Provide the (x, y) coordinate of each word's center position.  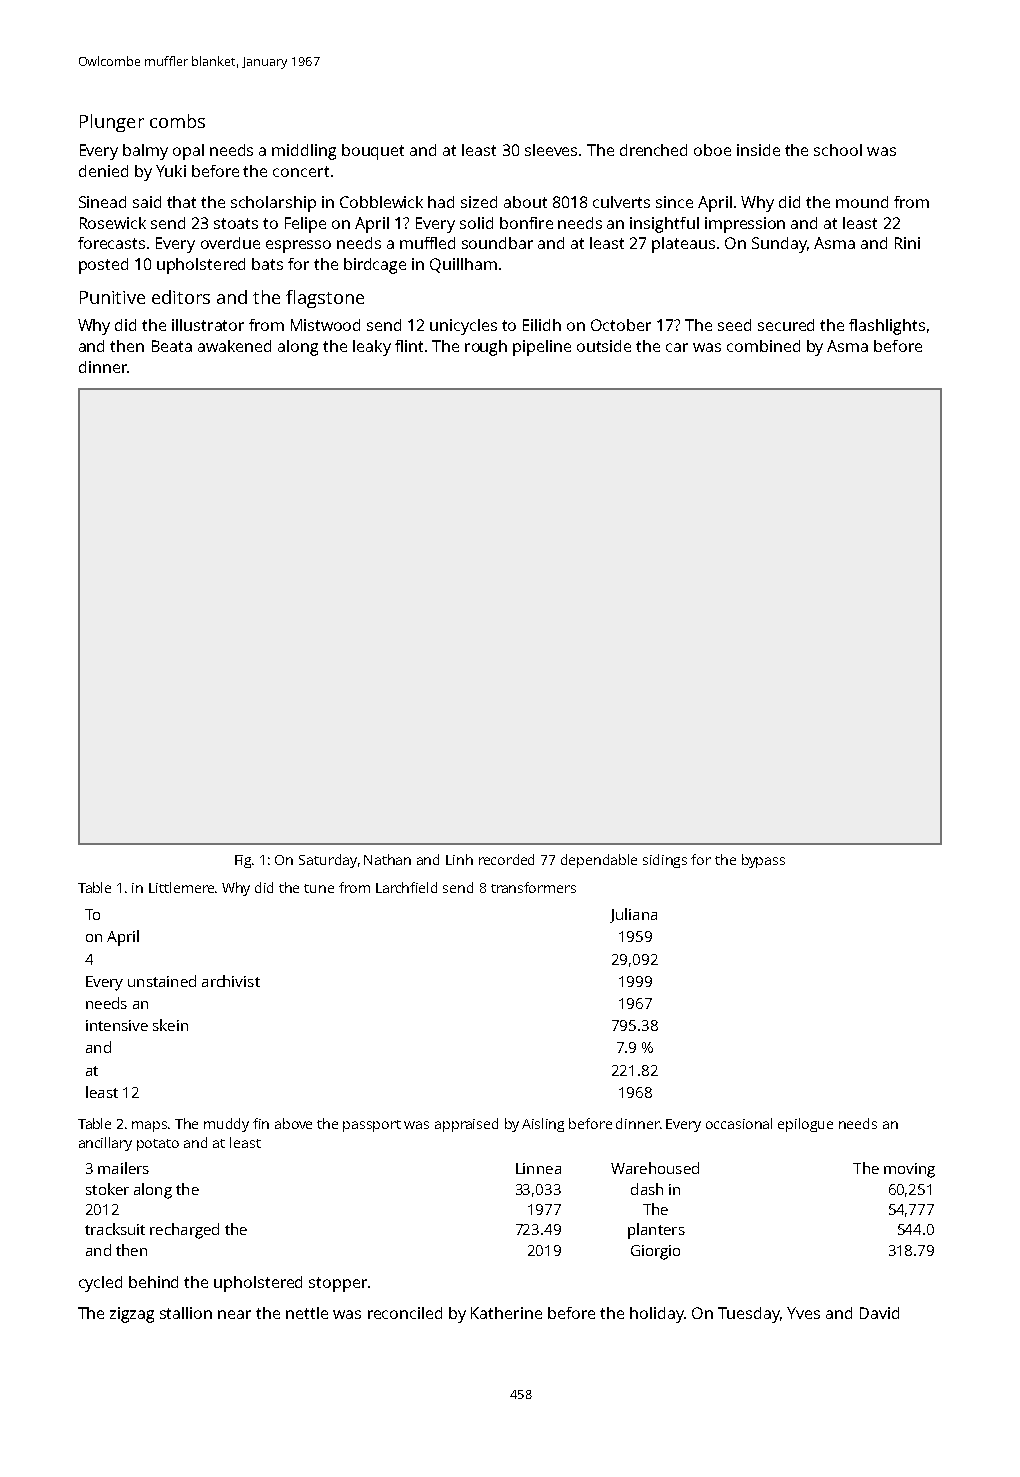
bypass (763, 861)
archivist (231, 981)
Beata (172, 346)
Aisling (543, 1125)
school (838, 150)
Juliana (633, 915)
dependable (599, 861)
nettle (307, 1313)
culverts (621, 202)
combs (177, 121)
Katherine (506, 1313)
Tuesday (749, 1315)
